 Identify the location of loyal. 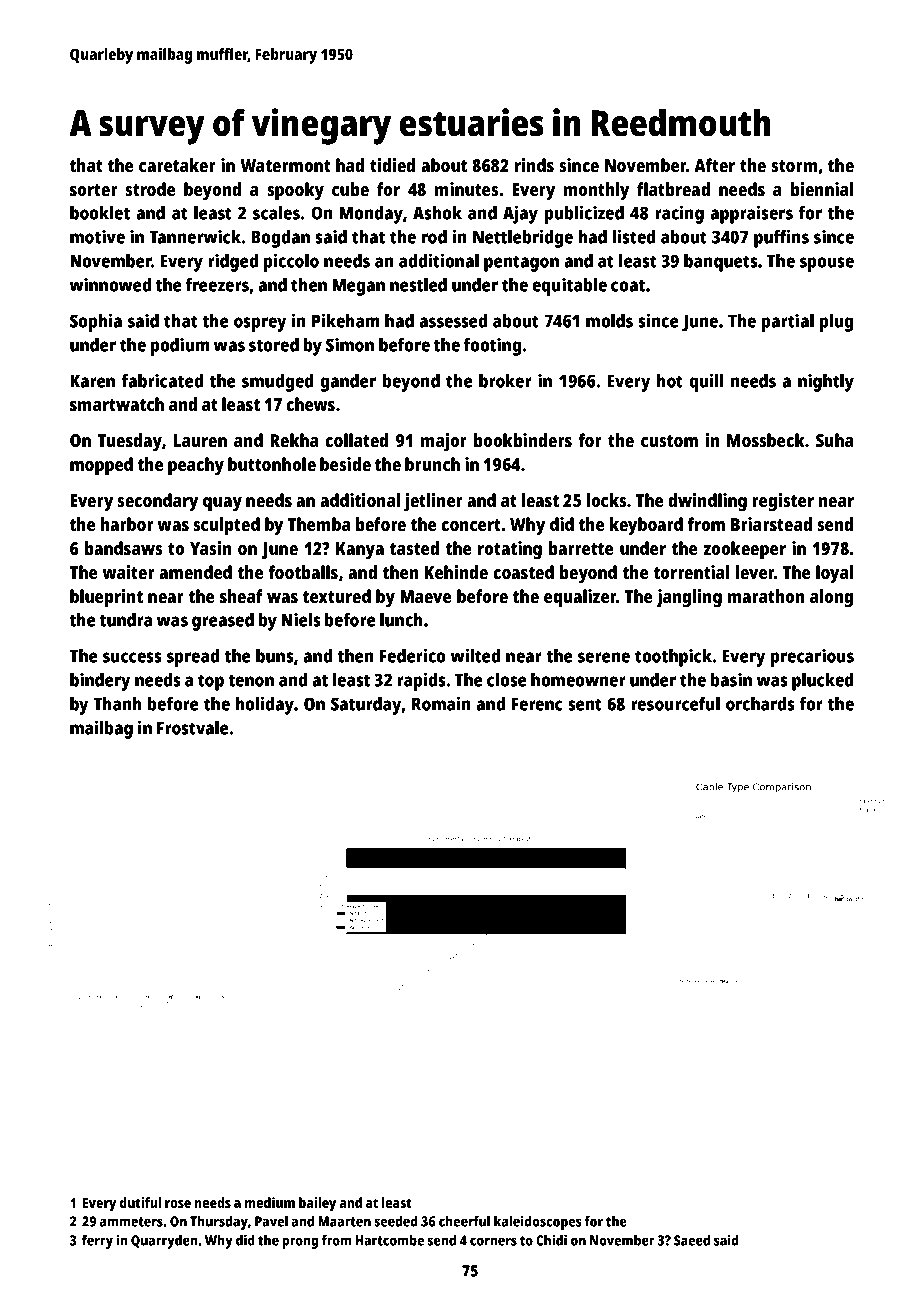
(834, 574).
